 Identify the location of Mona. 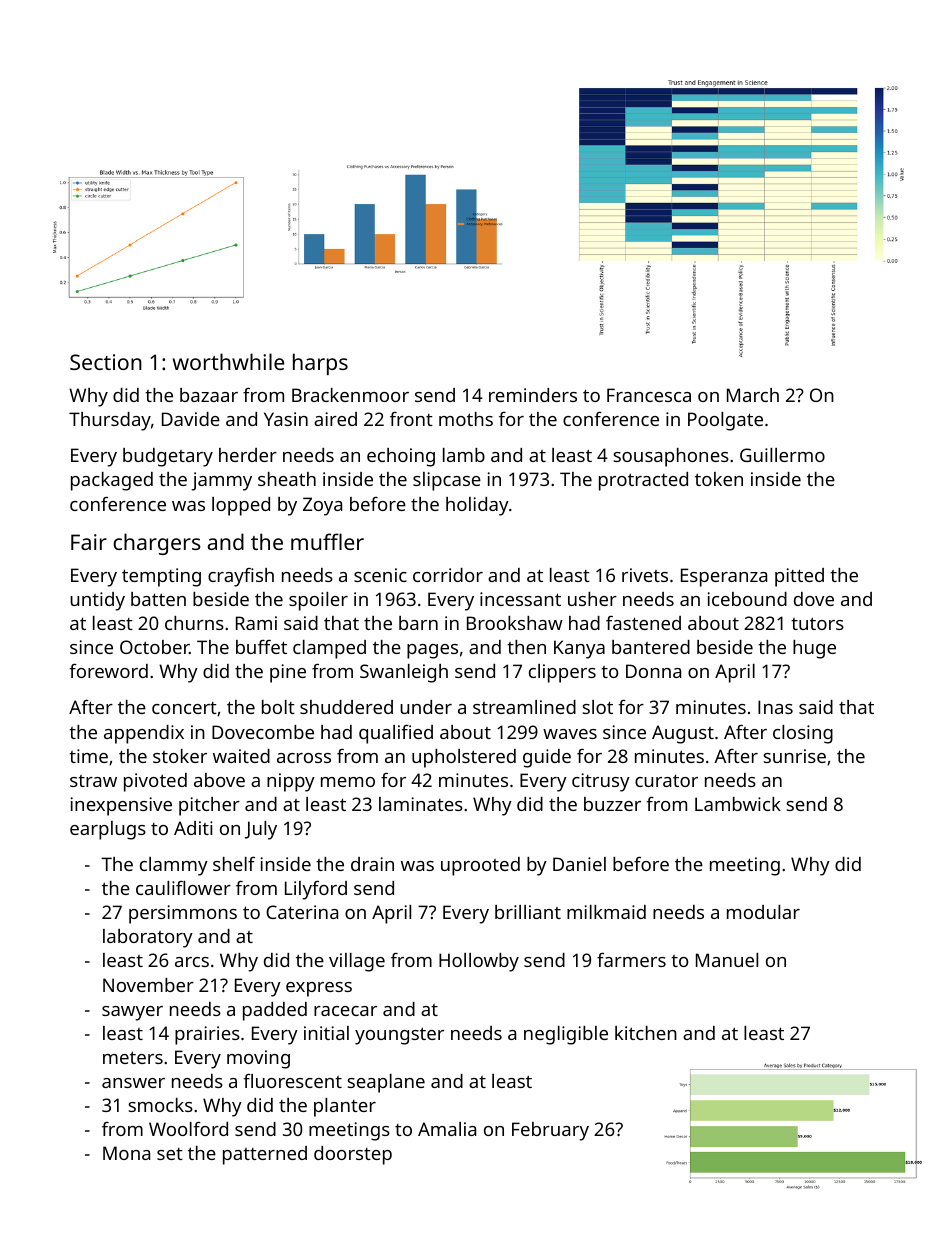
(126, 1153).
